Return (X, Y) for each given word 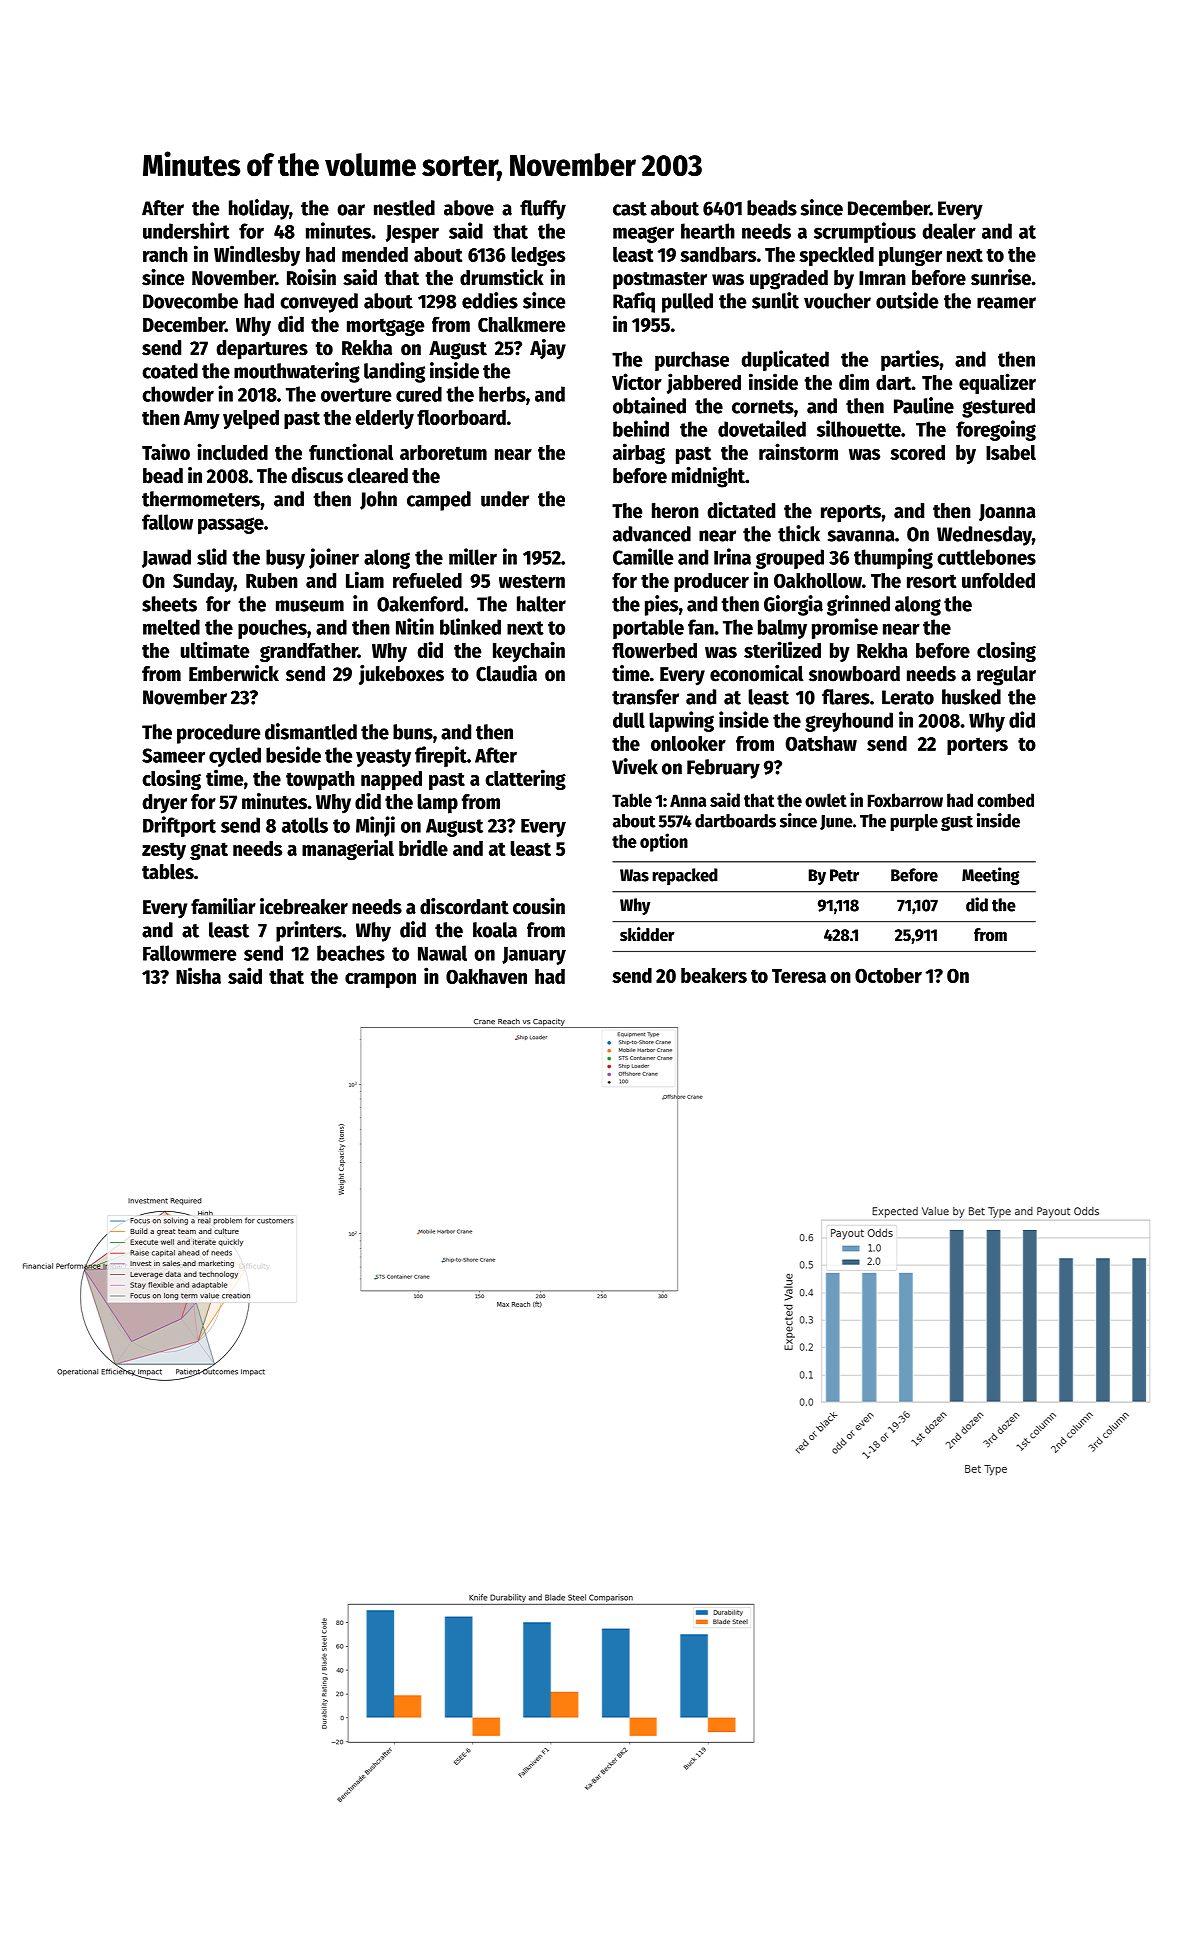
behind (641, 428)
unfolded (998, 580)
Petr (844, 875)
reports (851, 514)
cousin (539, 906)
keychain (529, 651)
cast (630, 209)
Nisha (198, 975)
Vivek (635, 766)
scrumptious (865, 232)
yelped (251, 419)
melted (171, 627)
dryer (164, 804)
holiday (259, 209)
